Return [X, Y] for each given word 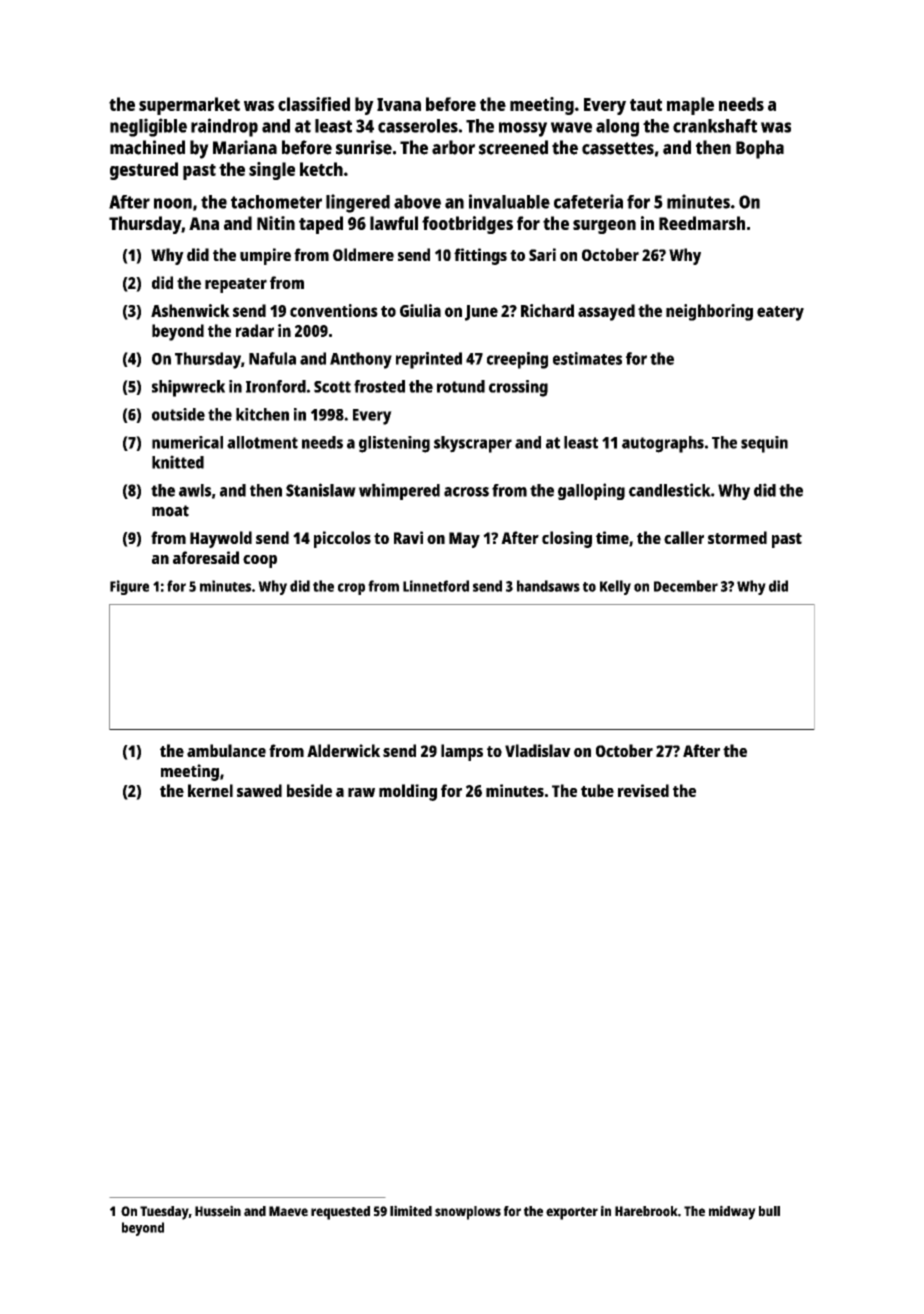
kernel [210, 790]
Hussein [218, 1211]
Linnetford [436, 586]
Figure [129, 587]
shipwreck [188, 388]
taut [646, 105]
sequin [764, 444]
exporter [572, 1213]
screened [513, 147]
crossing [518, 388]
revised [643, 790]
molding [408, 792]
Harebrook [646, 1211]
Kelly [615, 587]
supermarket [189, 106]
